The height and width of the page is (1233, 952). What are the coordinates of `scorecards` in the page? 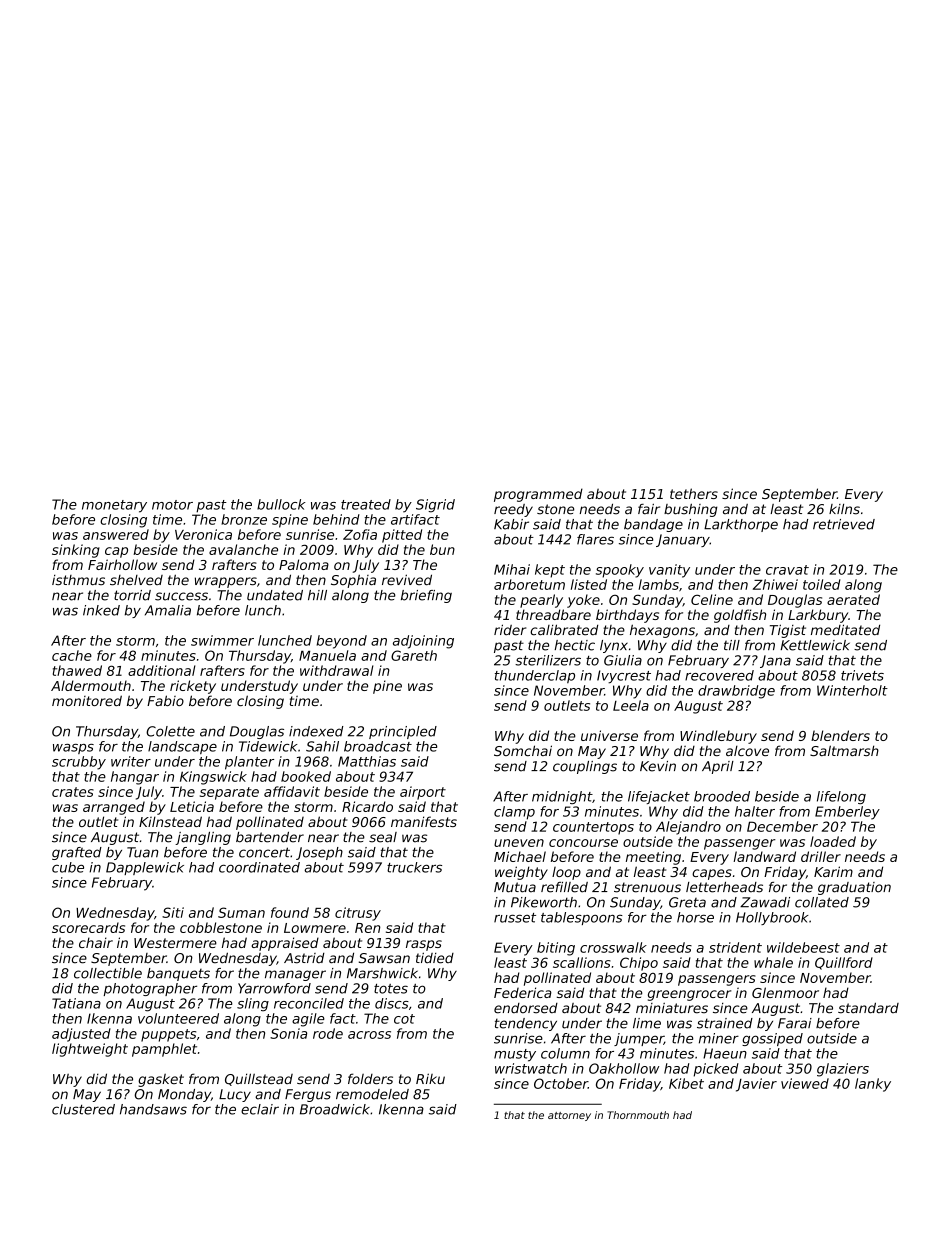 It's located at (88, 927).
